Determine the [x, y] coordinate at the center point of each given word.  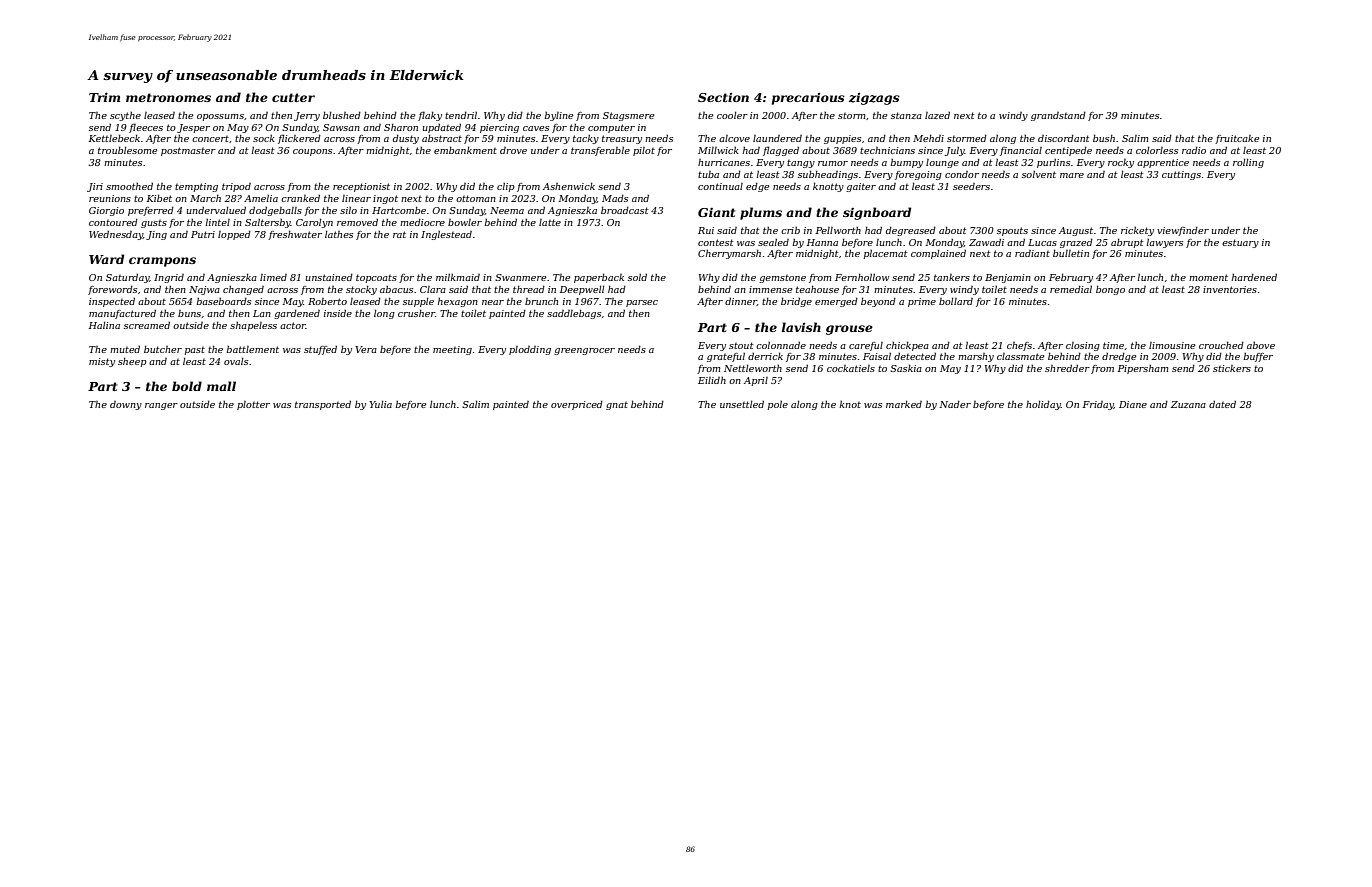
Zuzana [1188, 404]
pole [777, 405]
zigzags [874, 99]
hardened [1254, 277]
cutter [293, 97]
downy [126, 405]
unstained [329, 277]
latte [550, 222]
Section [723, 97]
